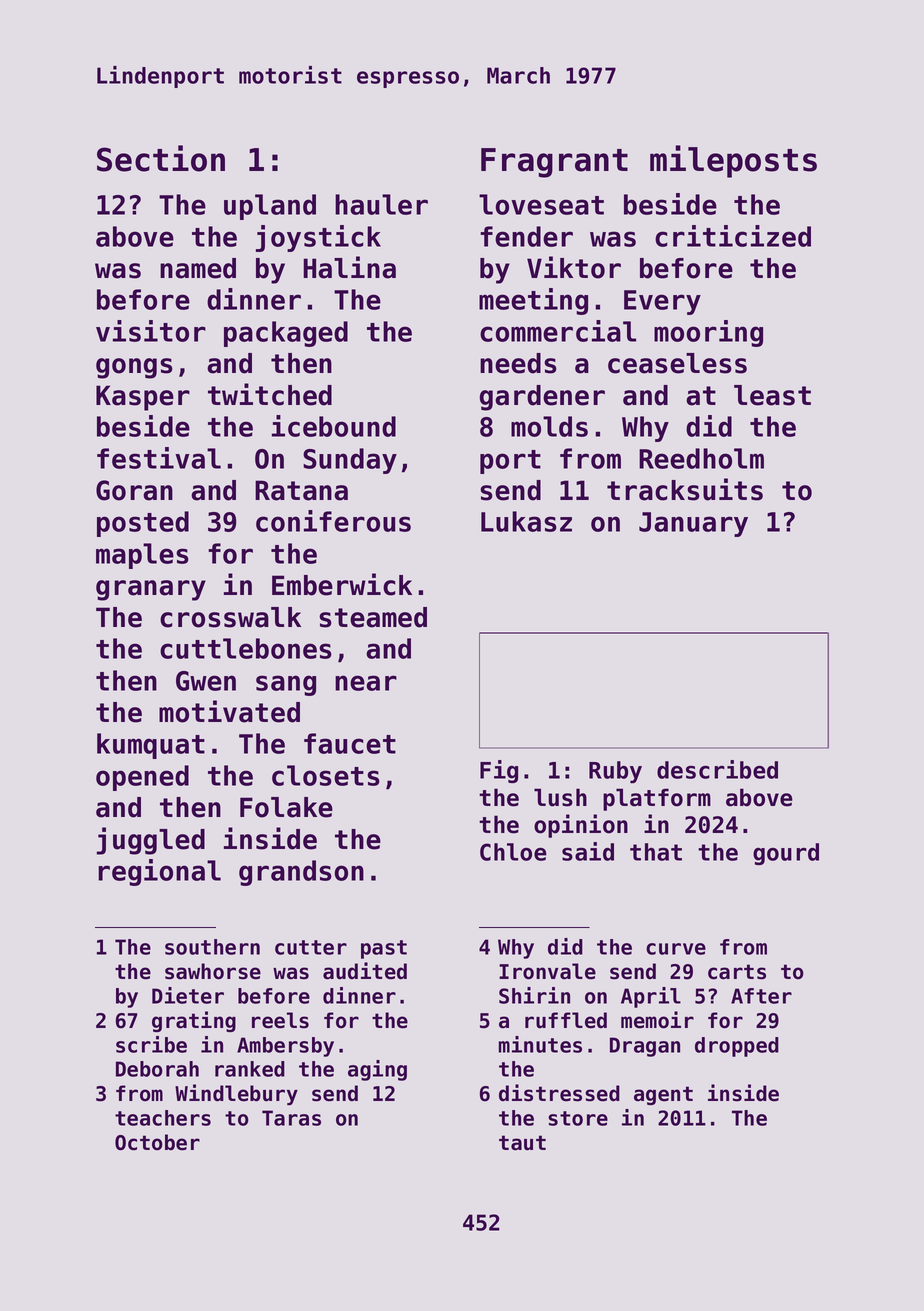 The image size is (924, 1311). Describe the element at coordinates (280, 1020) in the page. I see `reels` at that location.
